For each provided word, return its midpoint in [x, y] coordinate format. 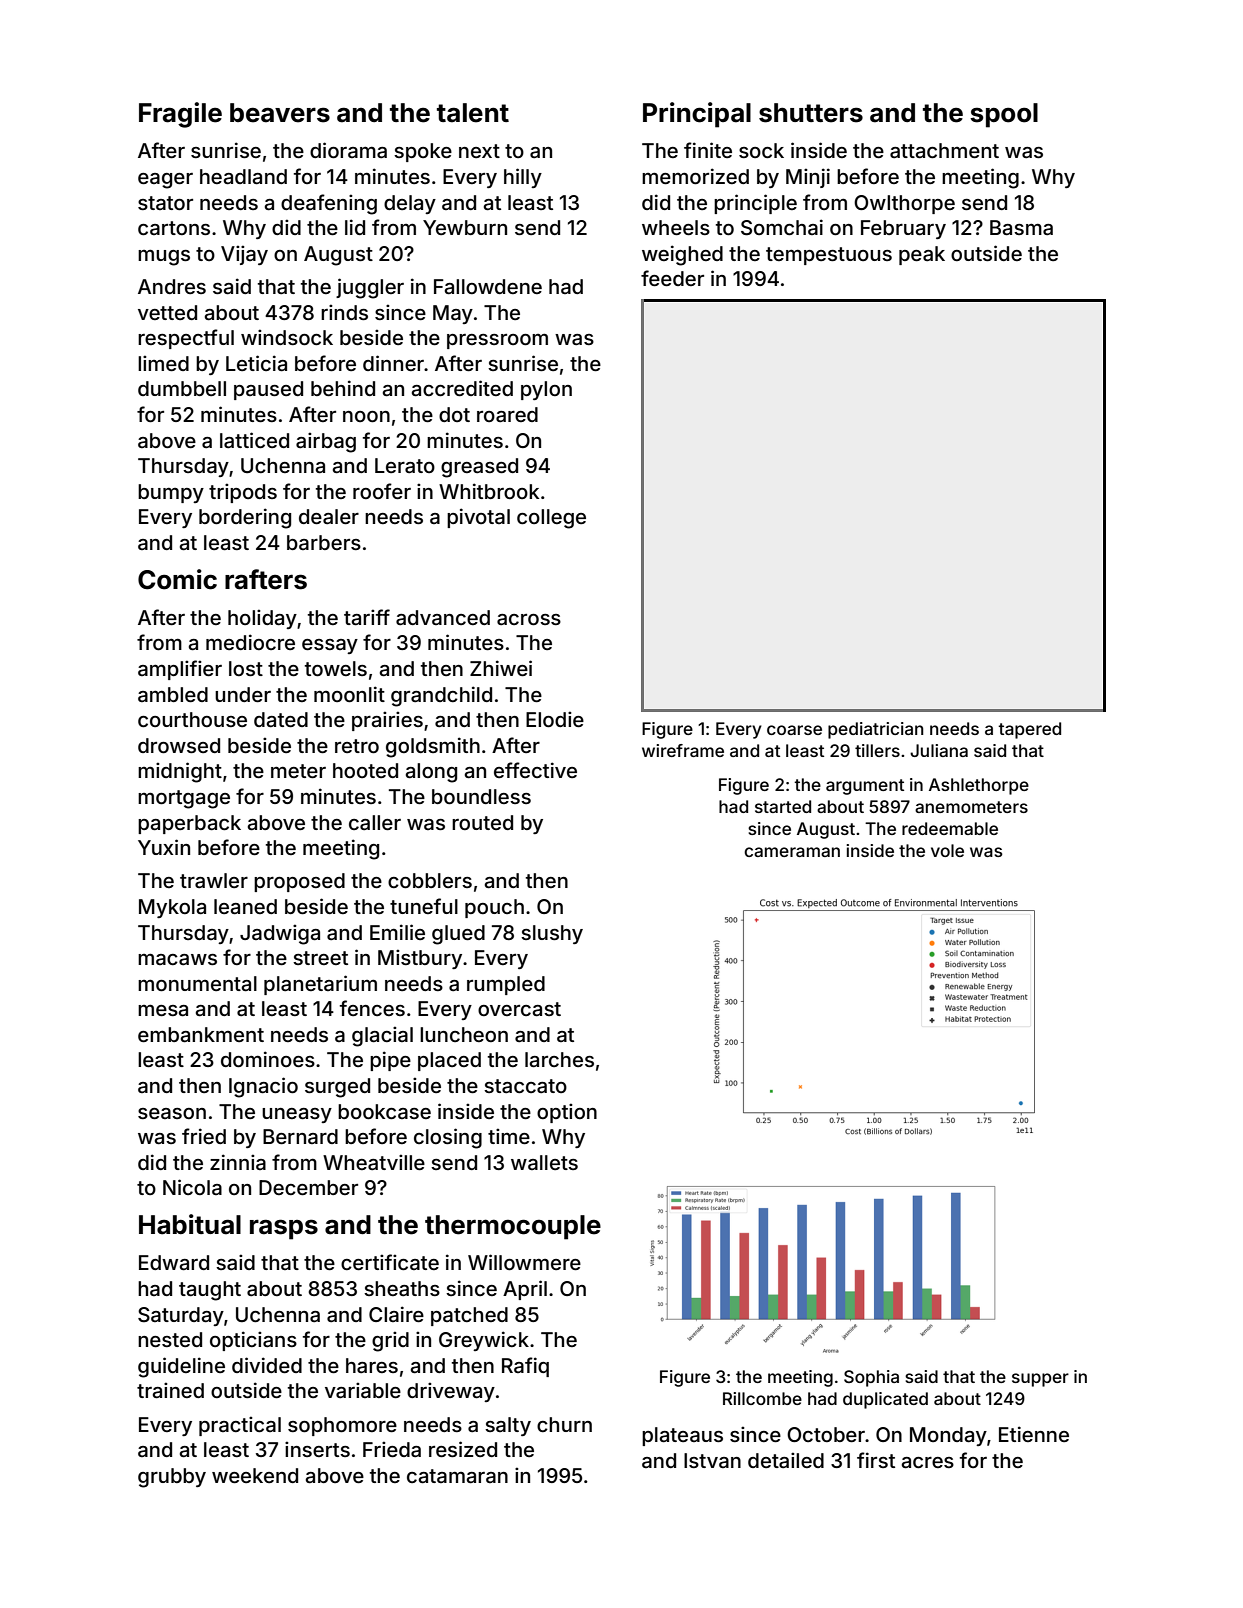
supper [1040, 1380]
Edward [174, 1262]
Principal [697, 115]
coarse [794, 730]
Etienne [1034, 1434]
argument [865, 787]
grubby [172, 1478]
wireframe [683, 750]
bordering [245, 518]
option [567, 1113]
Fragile [180, 115]
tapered [1029, 730]
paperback [189, 824]
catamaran [457, 1476]
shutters [811, 113]
